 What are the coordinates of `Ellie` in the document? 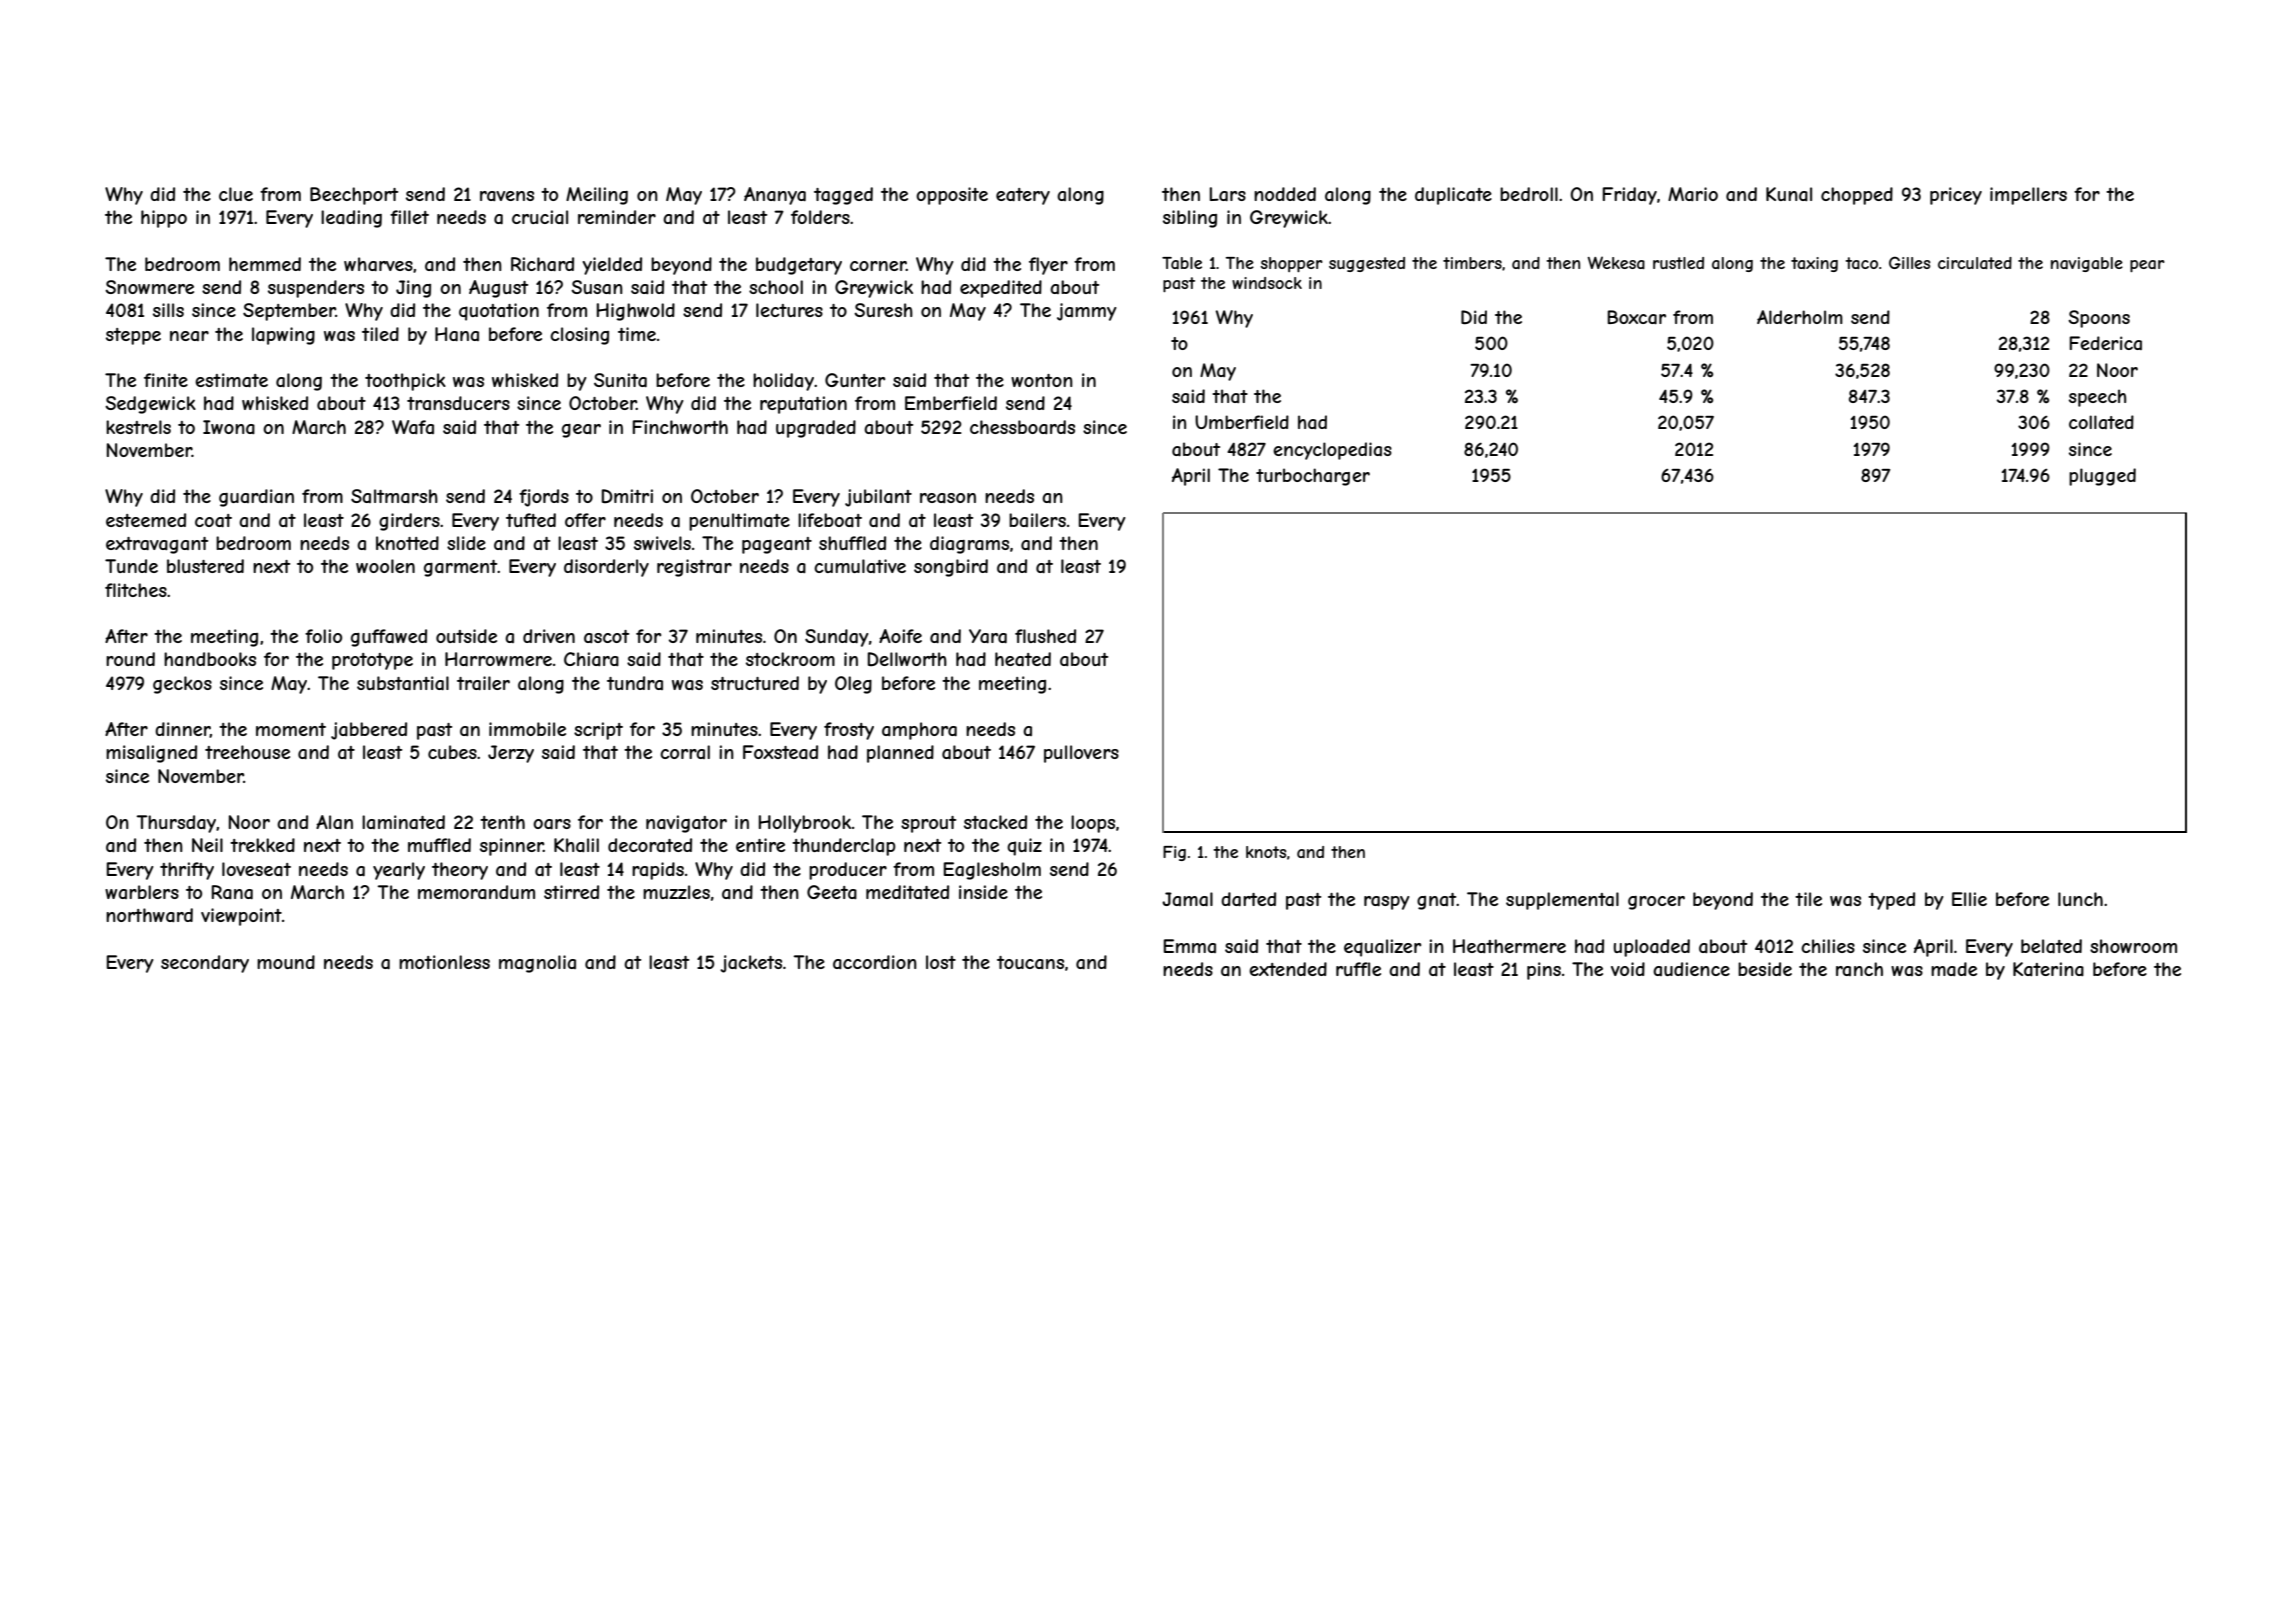 It's located at (1969, 899).
